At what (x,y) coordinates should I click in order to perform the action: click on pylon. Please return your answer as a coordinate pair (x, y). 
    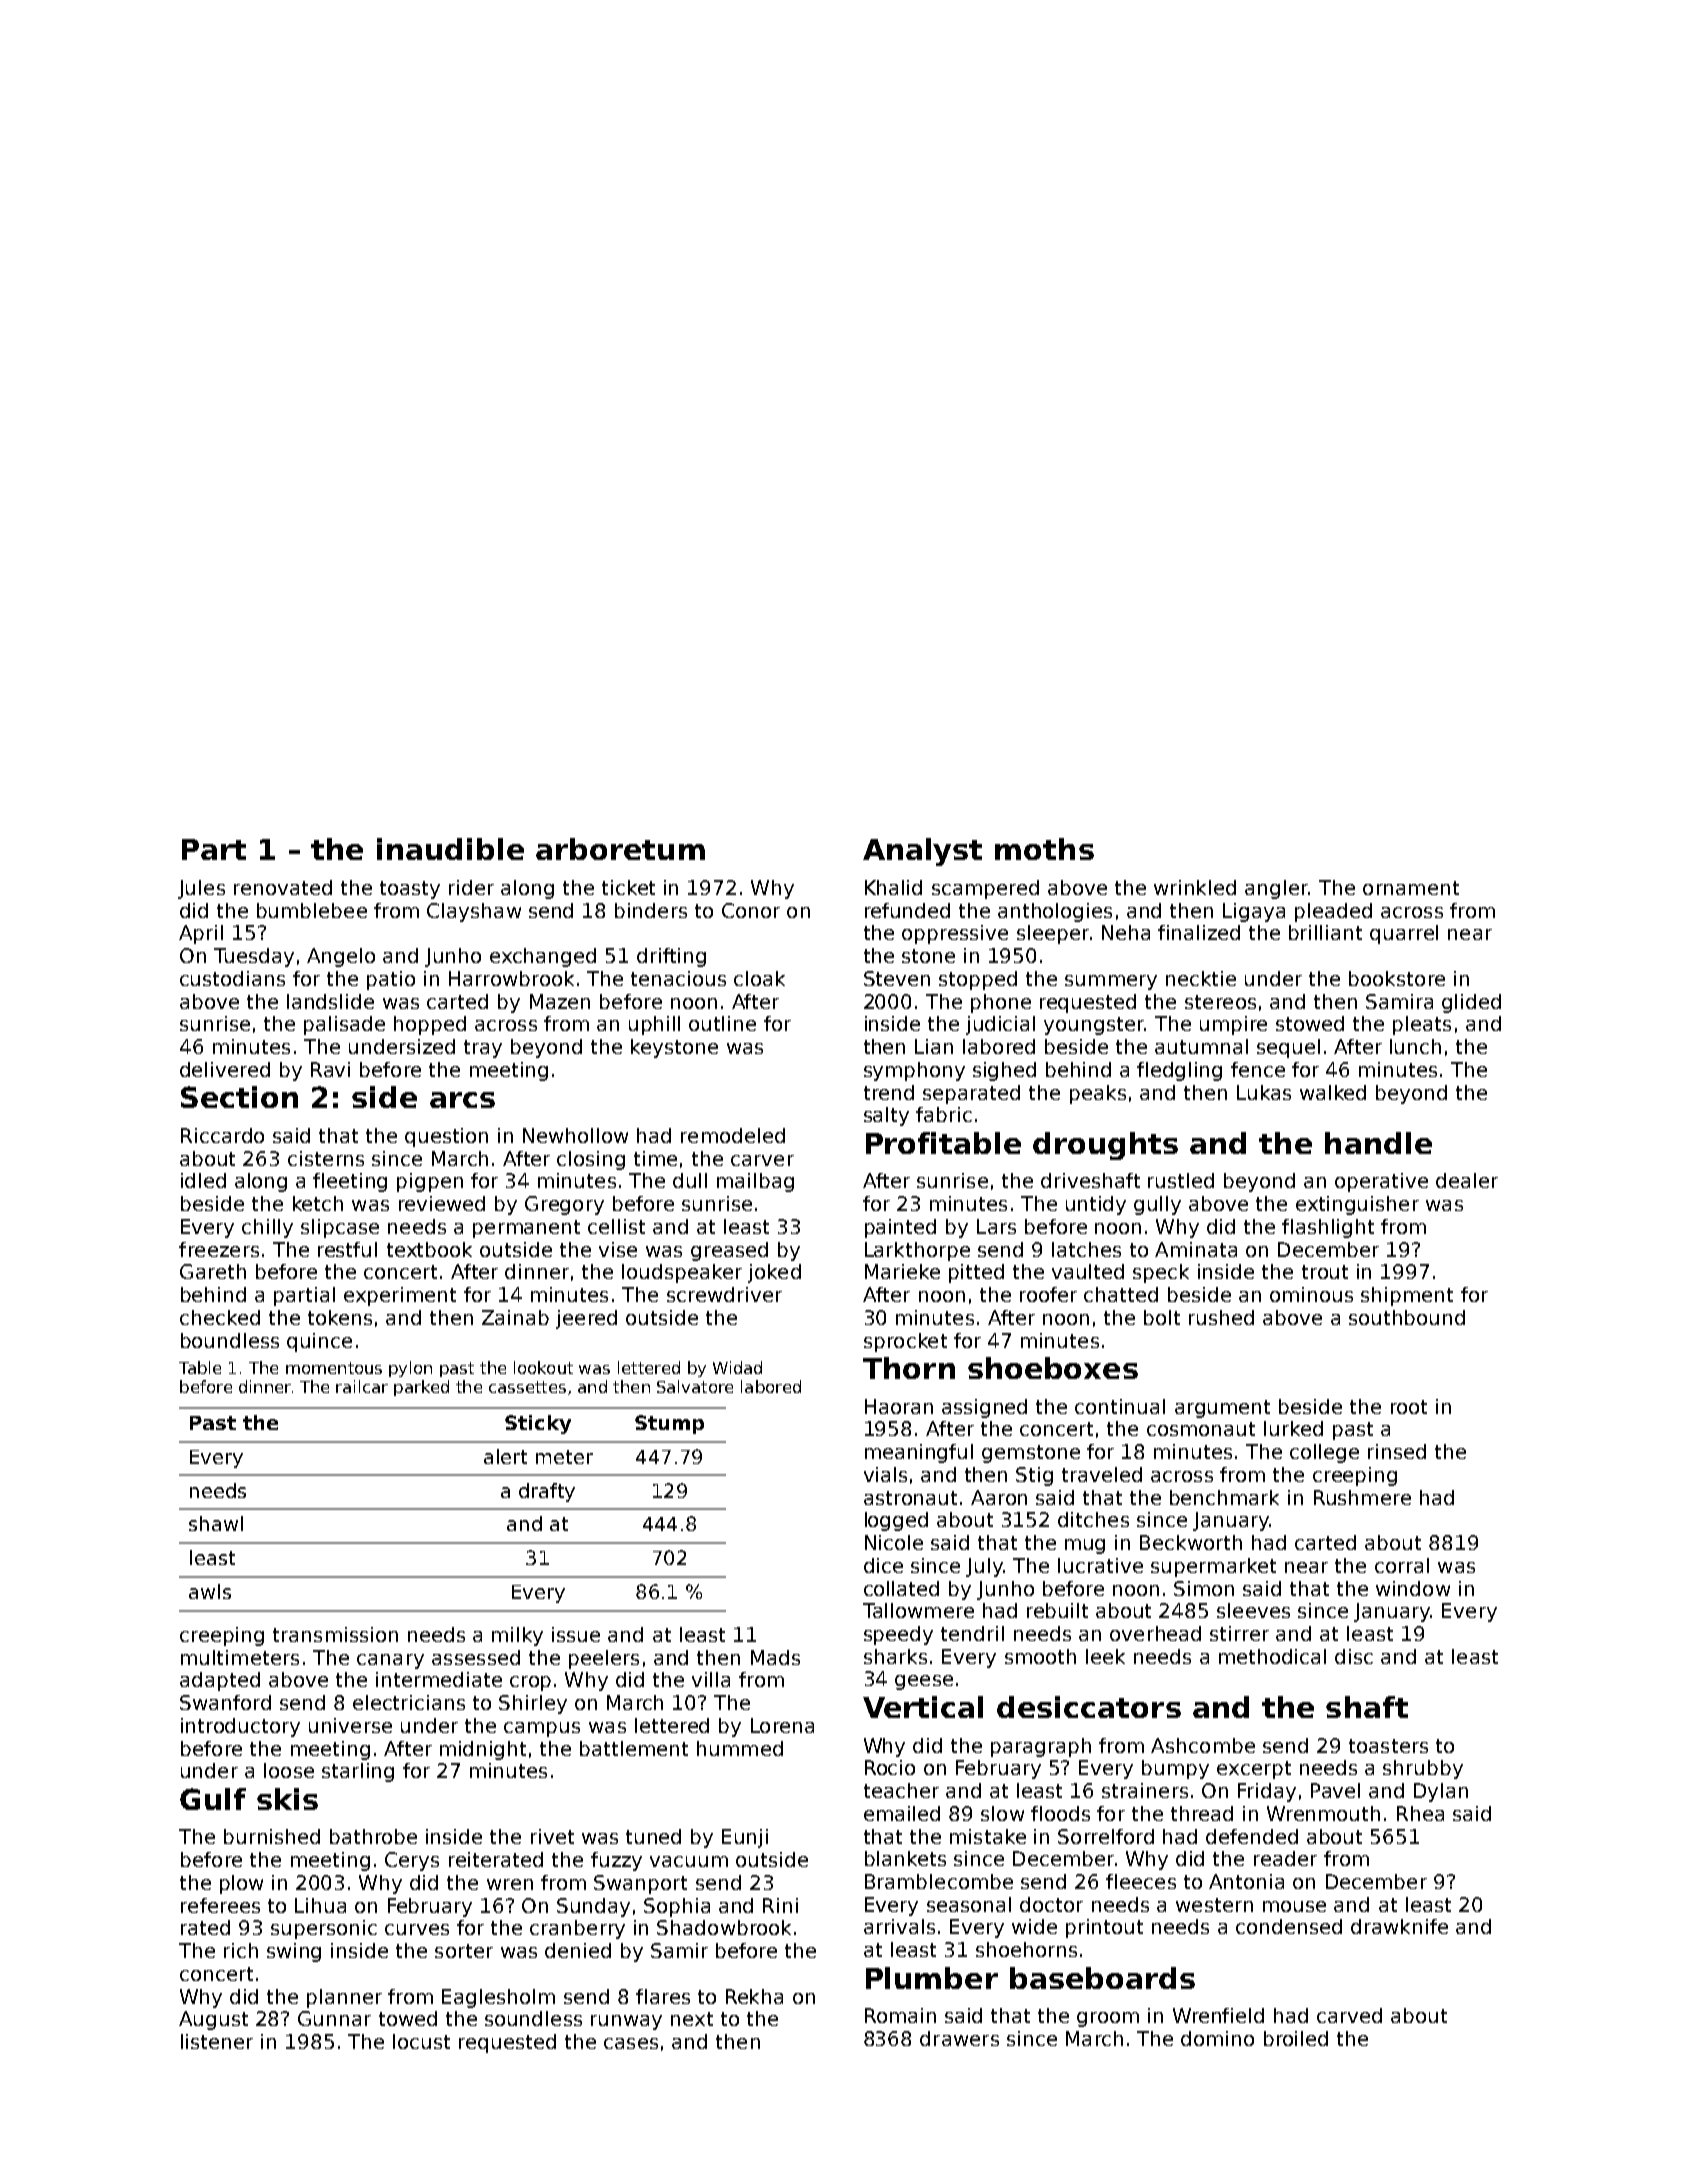
    Looking at the image, I should click on (410, 1369).
